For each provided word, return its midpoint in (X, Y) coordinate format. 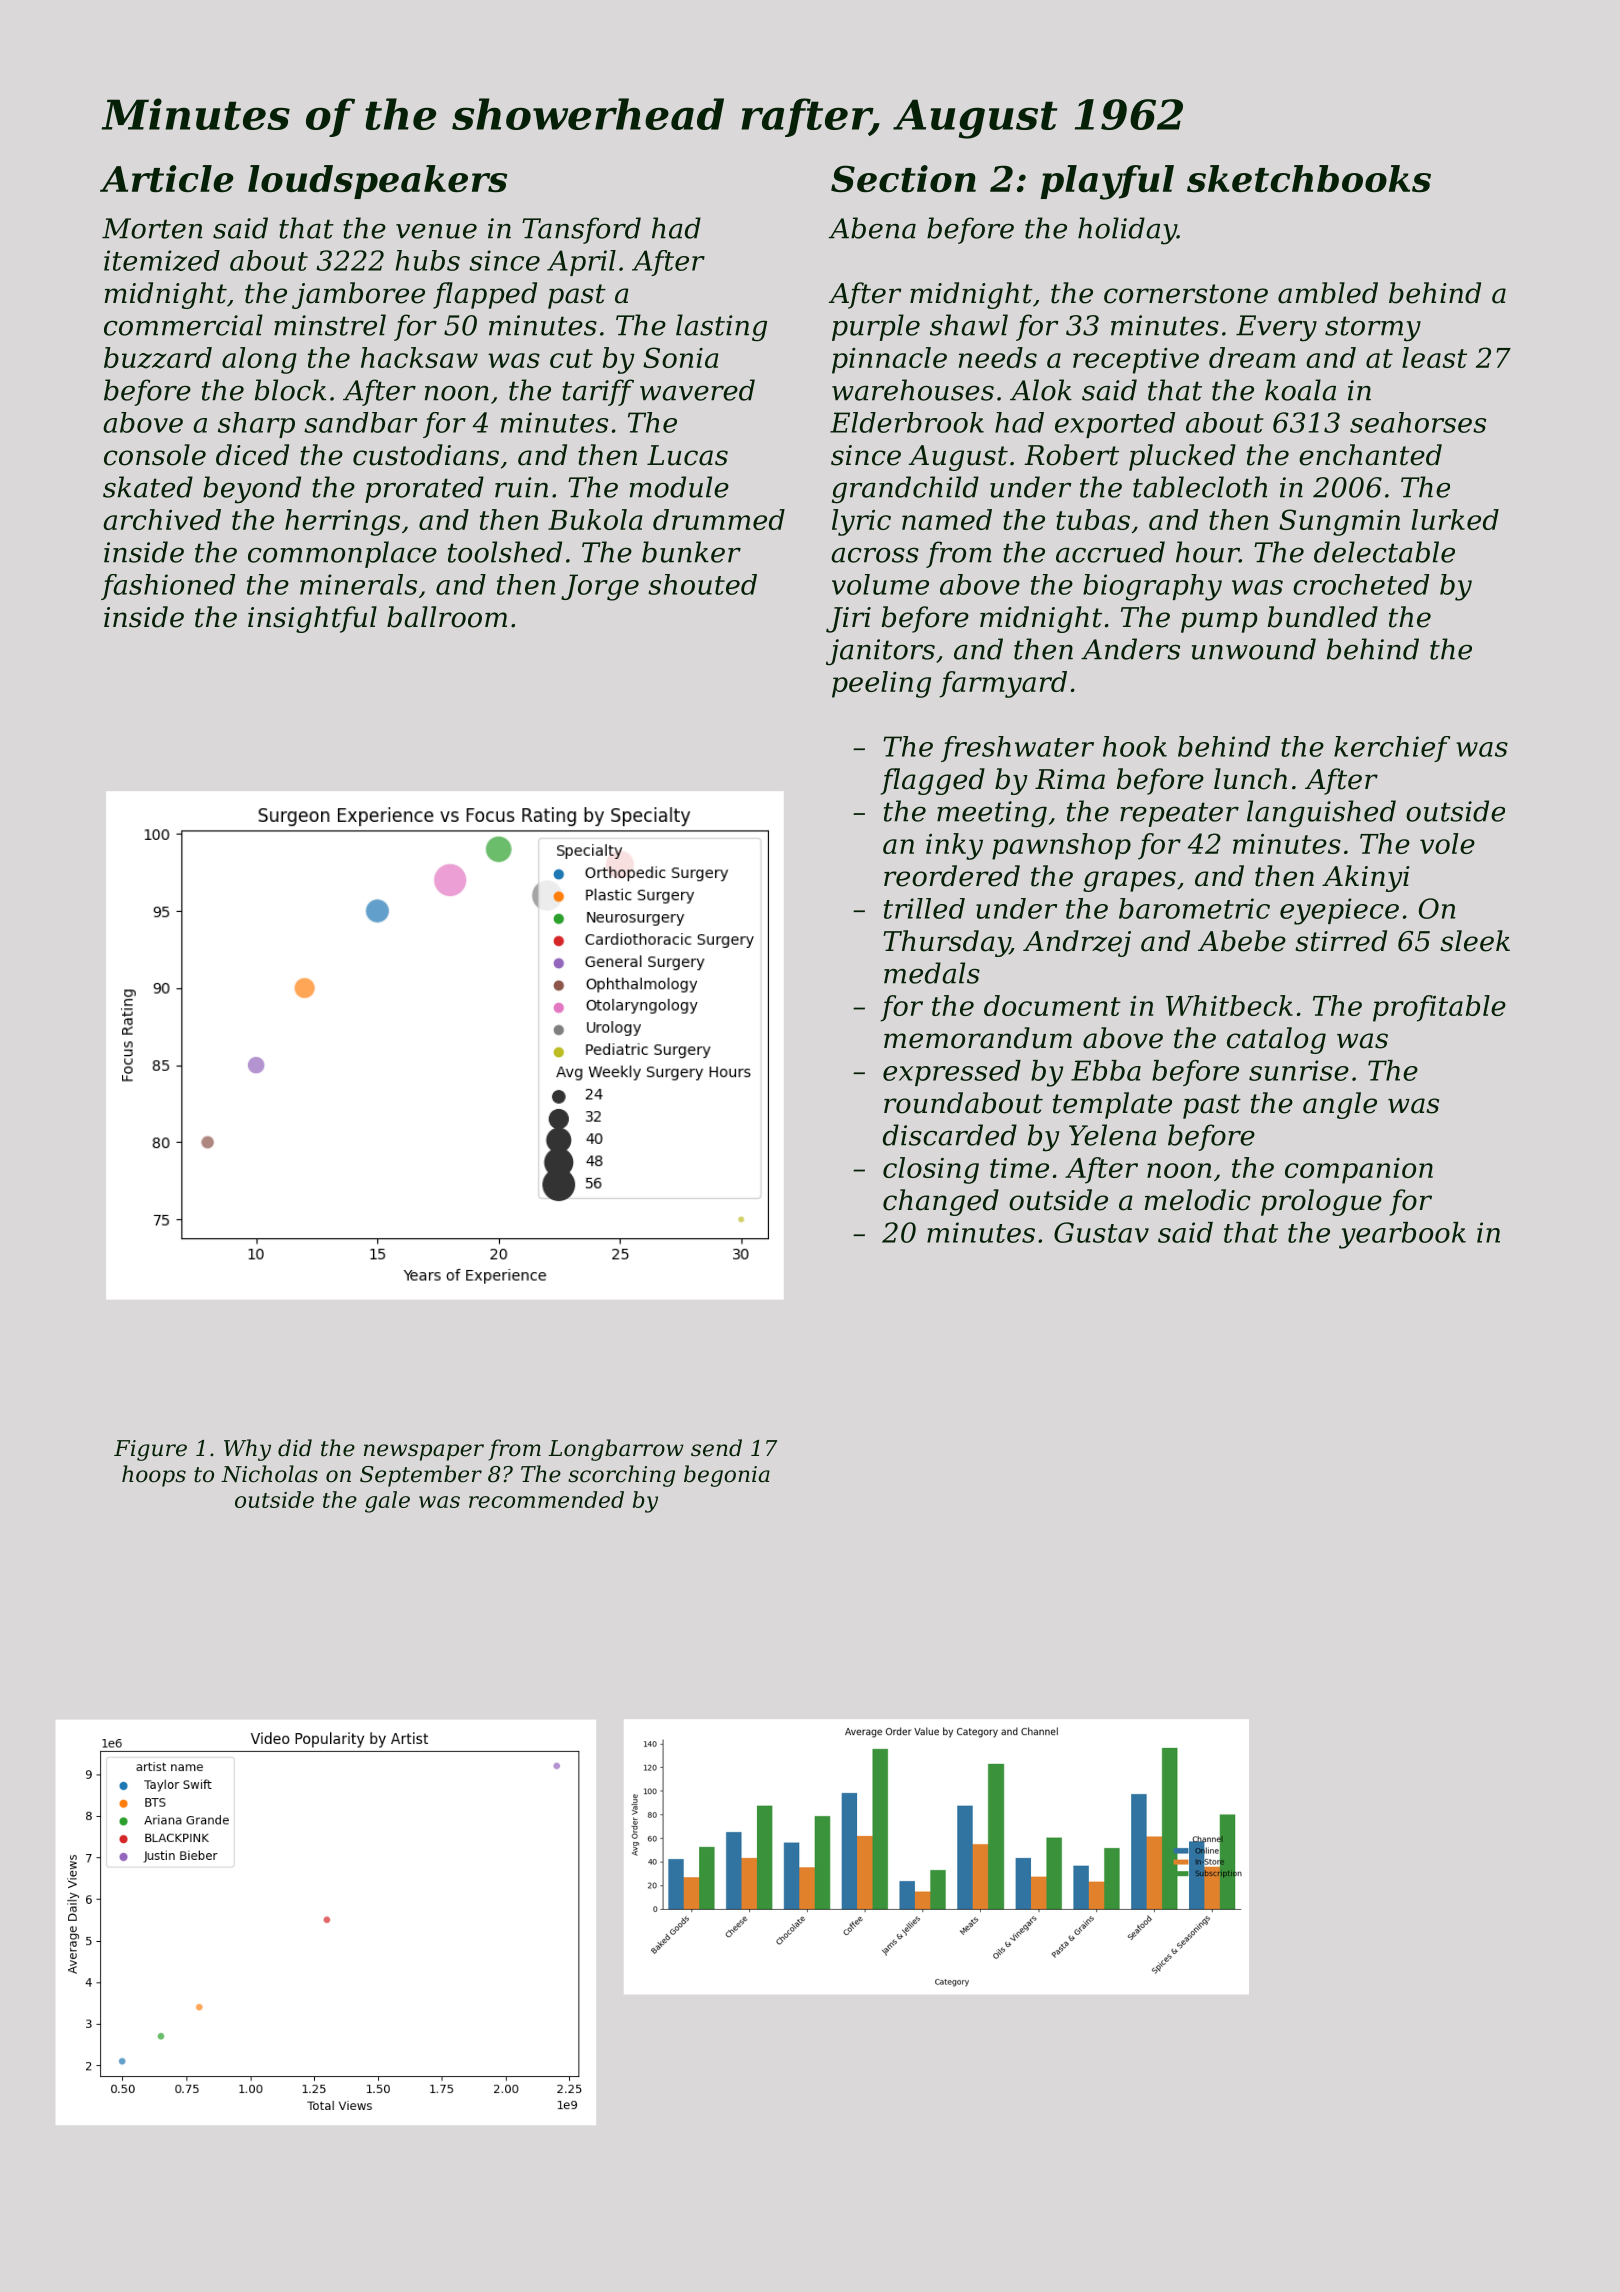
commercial (183, 325)
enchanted (1370, 455)
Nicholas (269, 1474)
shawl (969, 325)
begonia (727, 1476)
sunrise (1299, 1070)
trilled (924, 908)
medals (932, 973)
